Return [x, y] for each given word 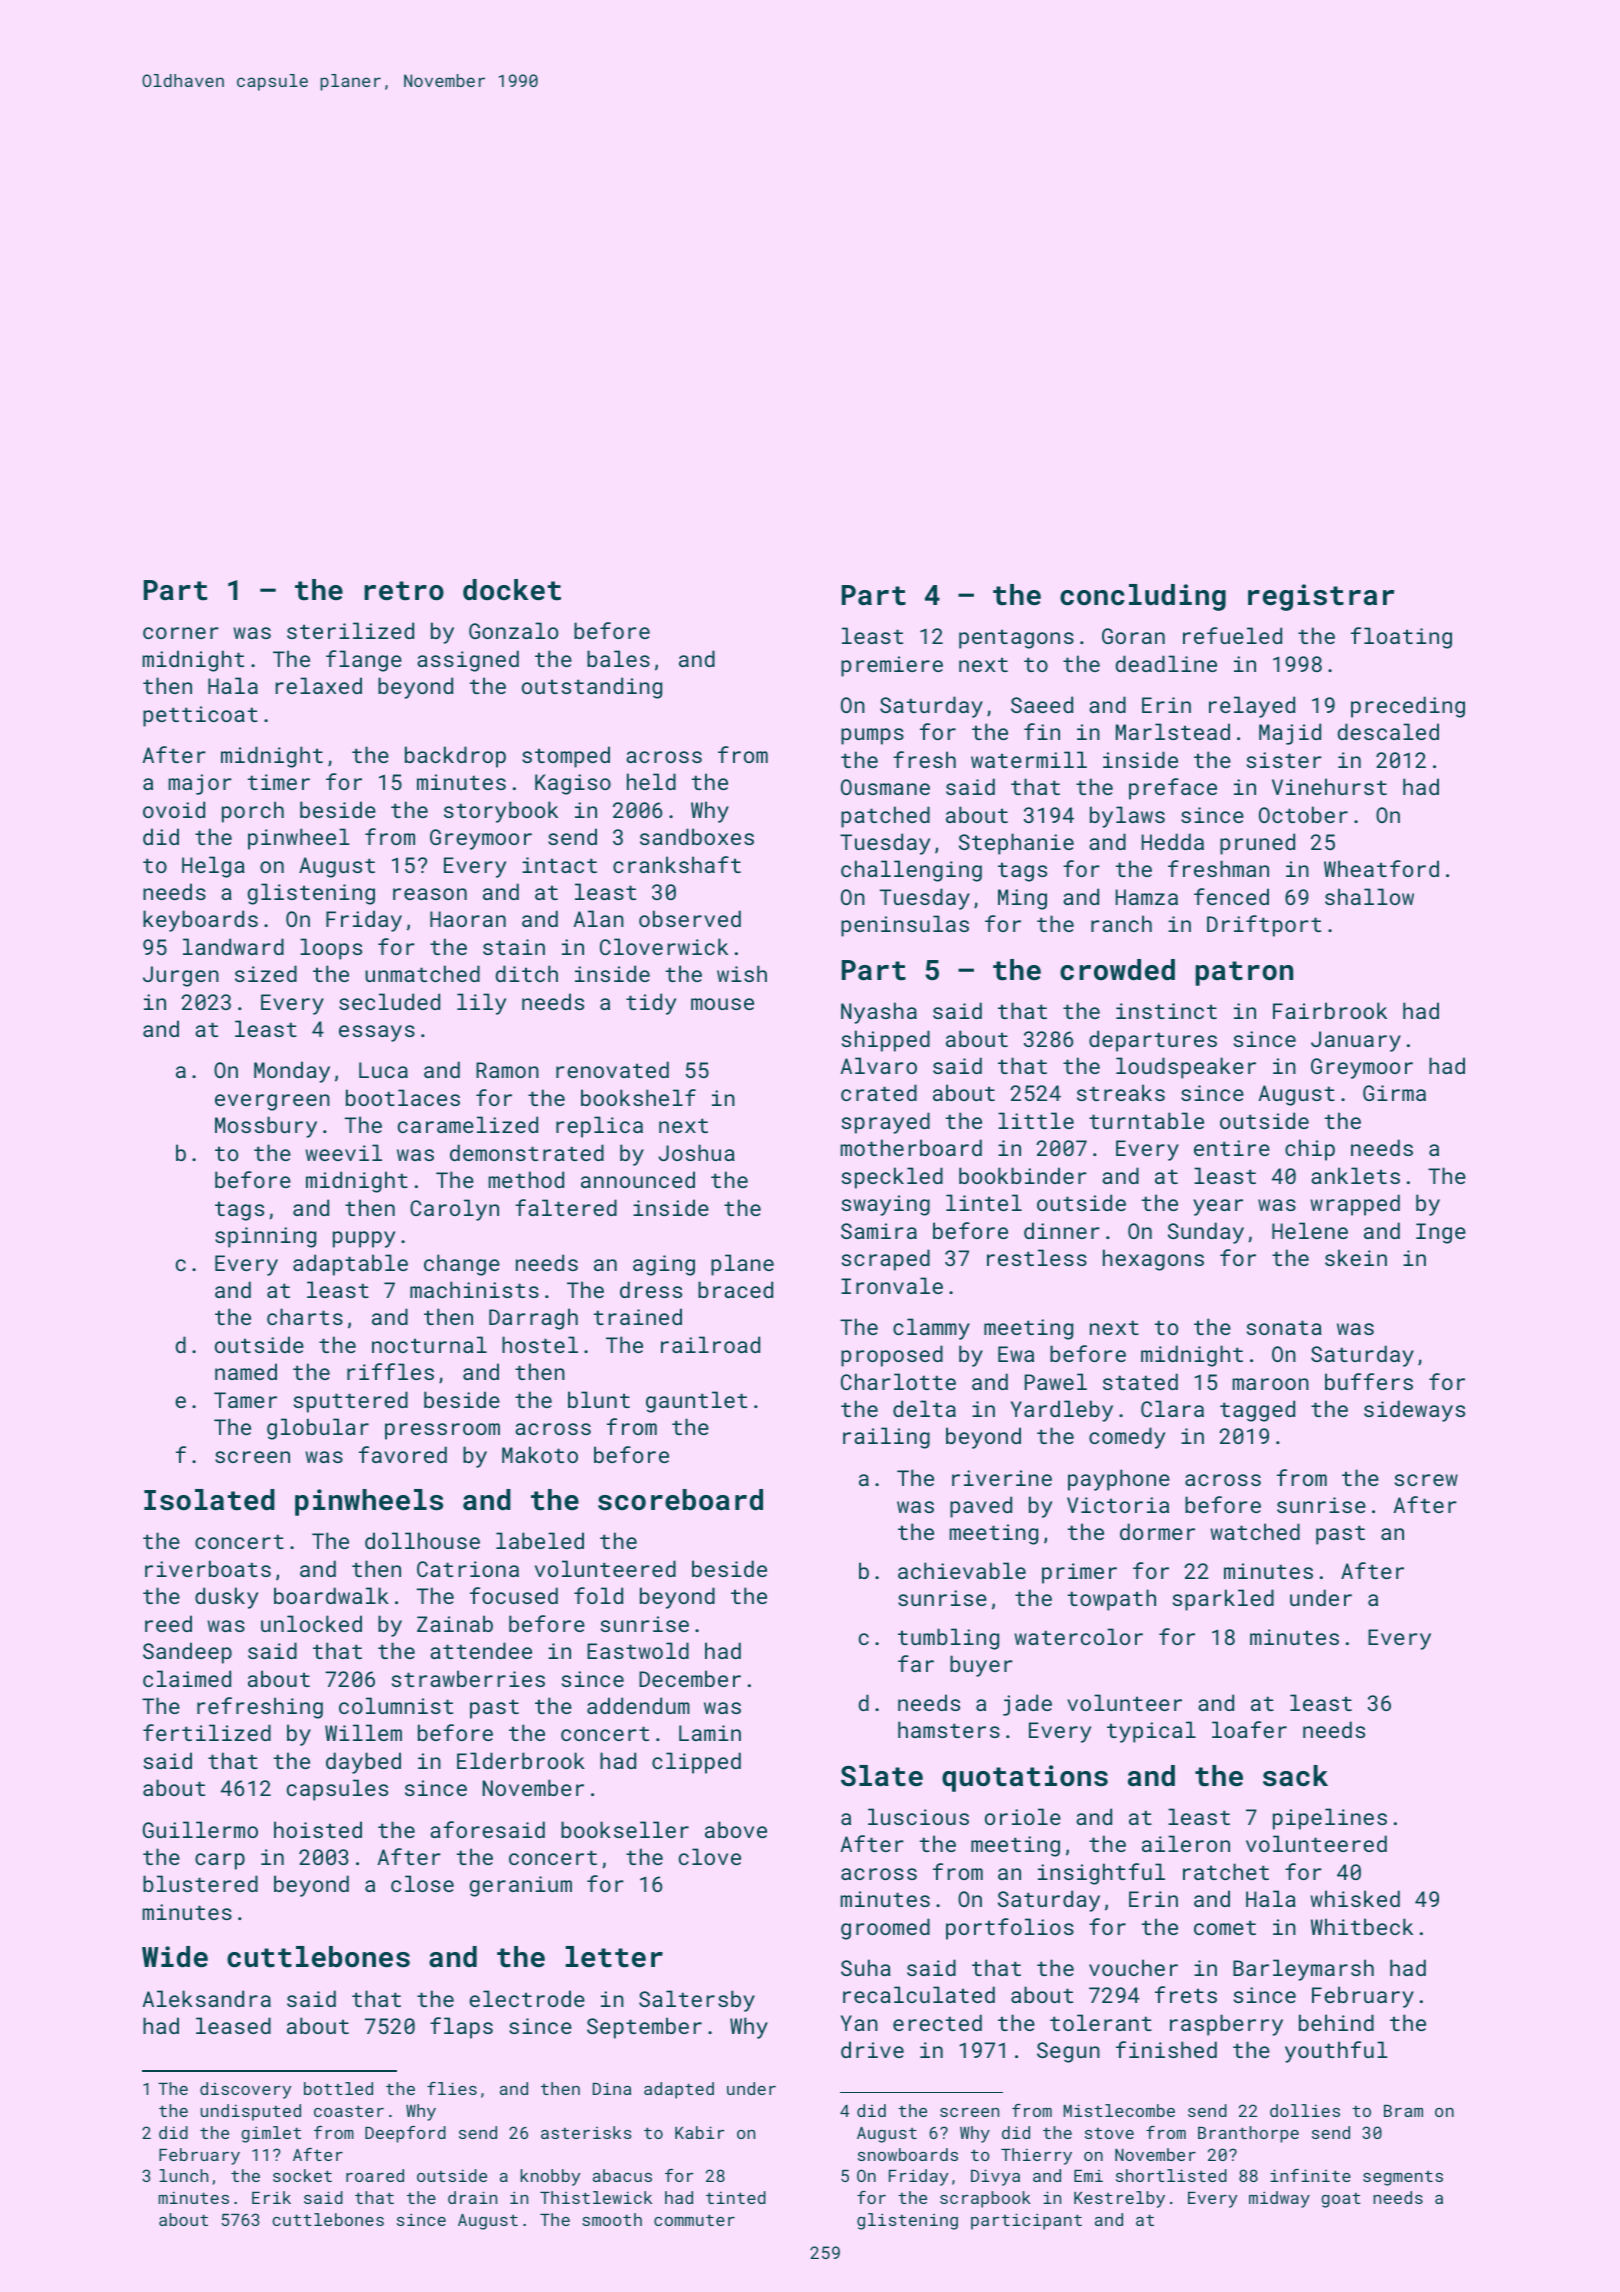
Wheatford [1381, 868]
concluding [1143, 597]
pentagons [1016, 639]
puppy [364, 1239]
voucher [1133, 1967]
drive [872, 2049]
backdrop [455, 757]
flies [452, 2088]
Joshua [696, 1152]
